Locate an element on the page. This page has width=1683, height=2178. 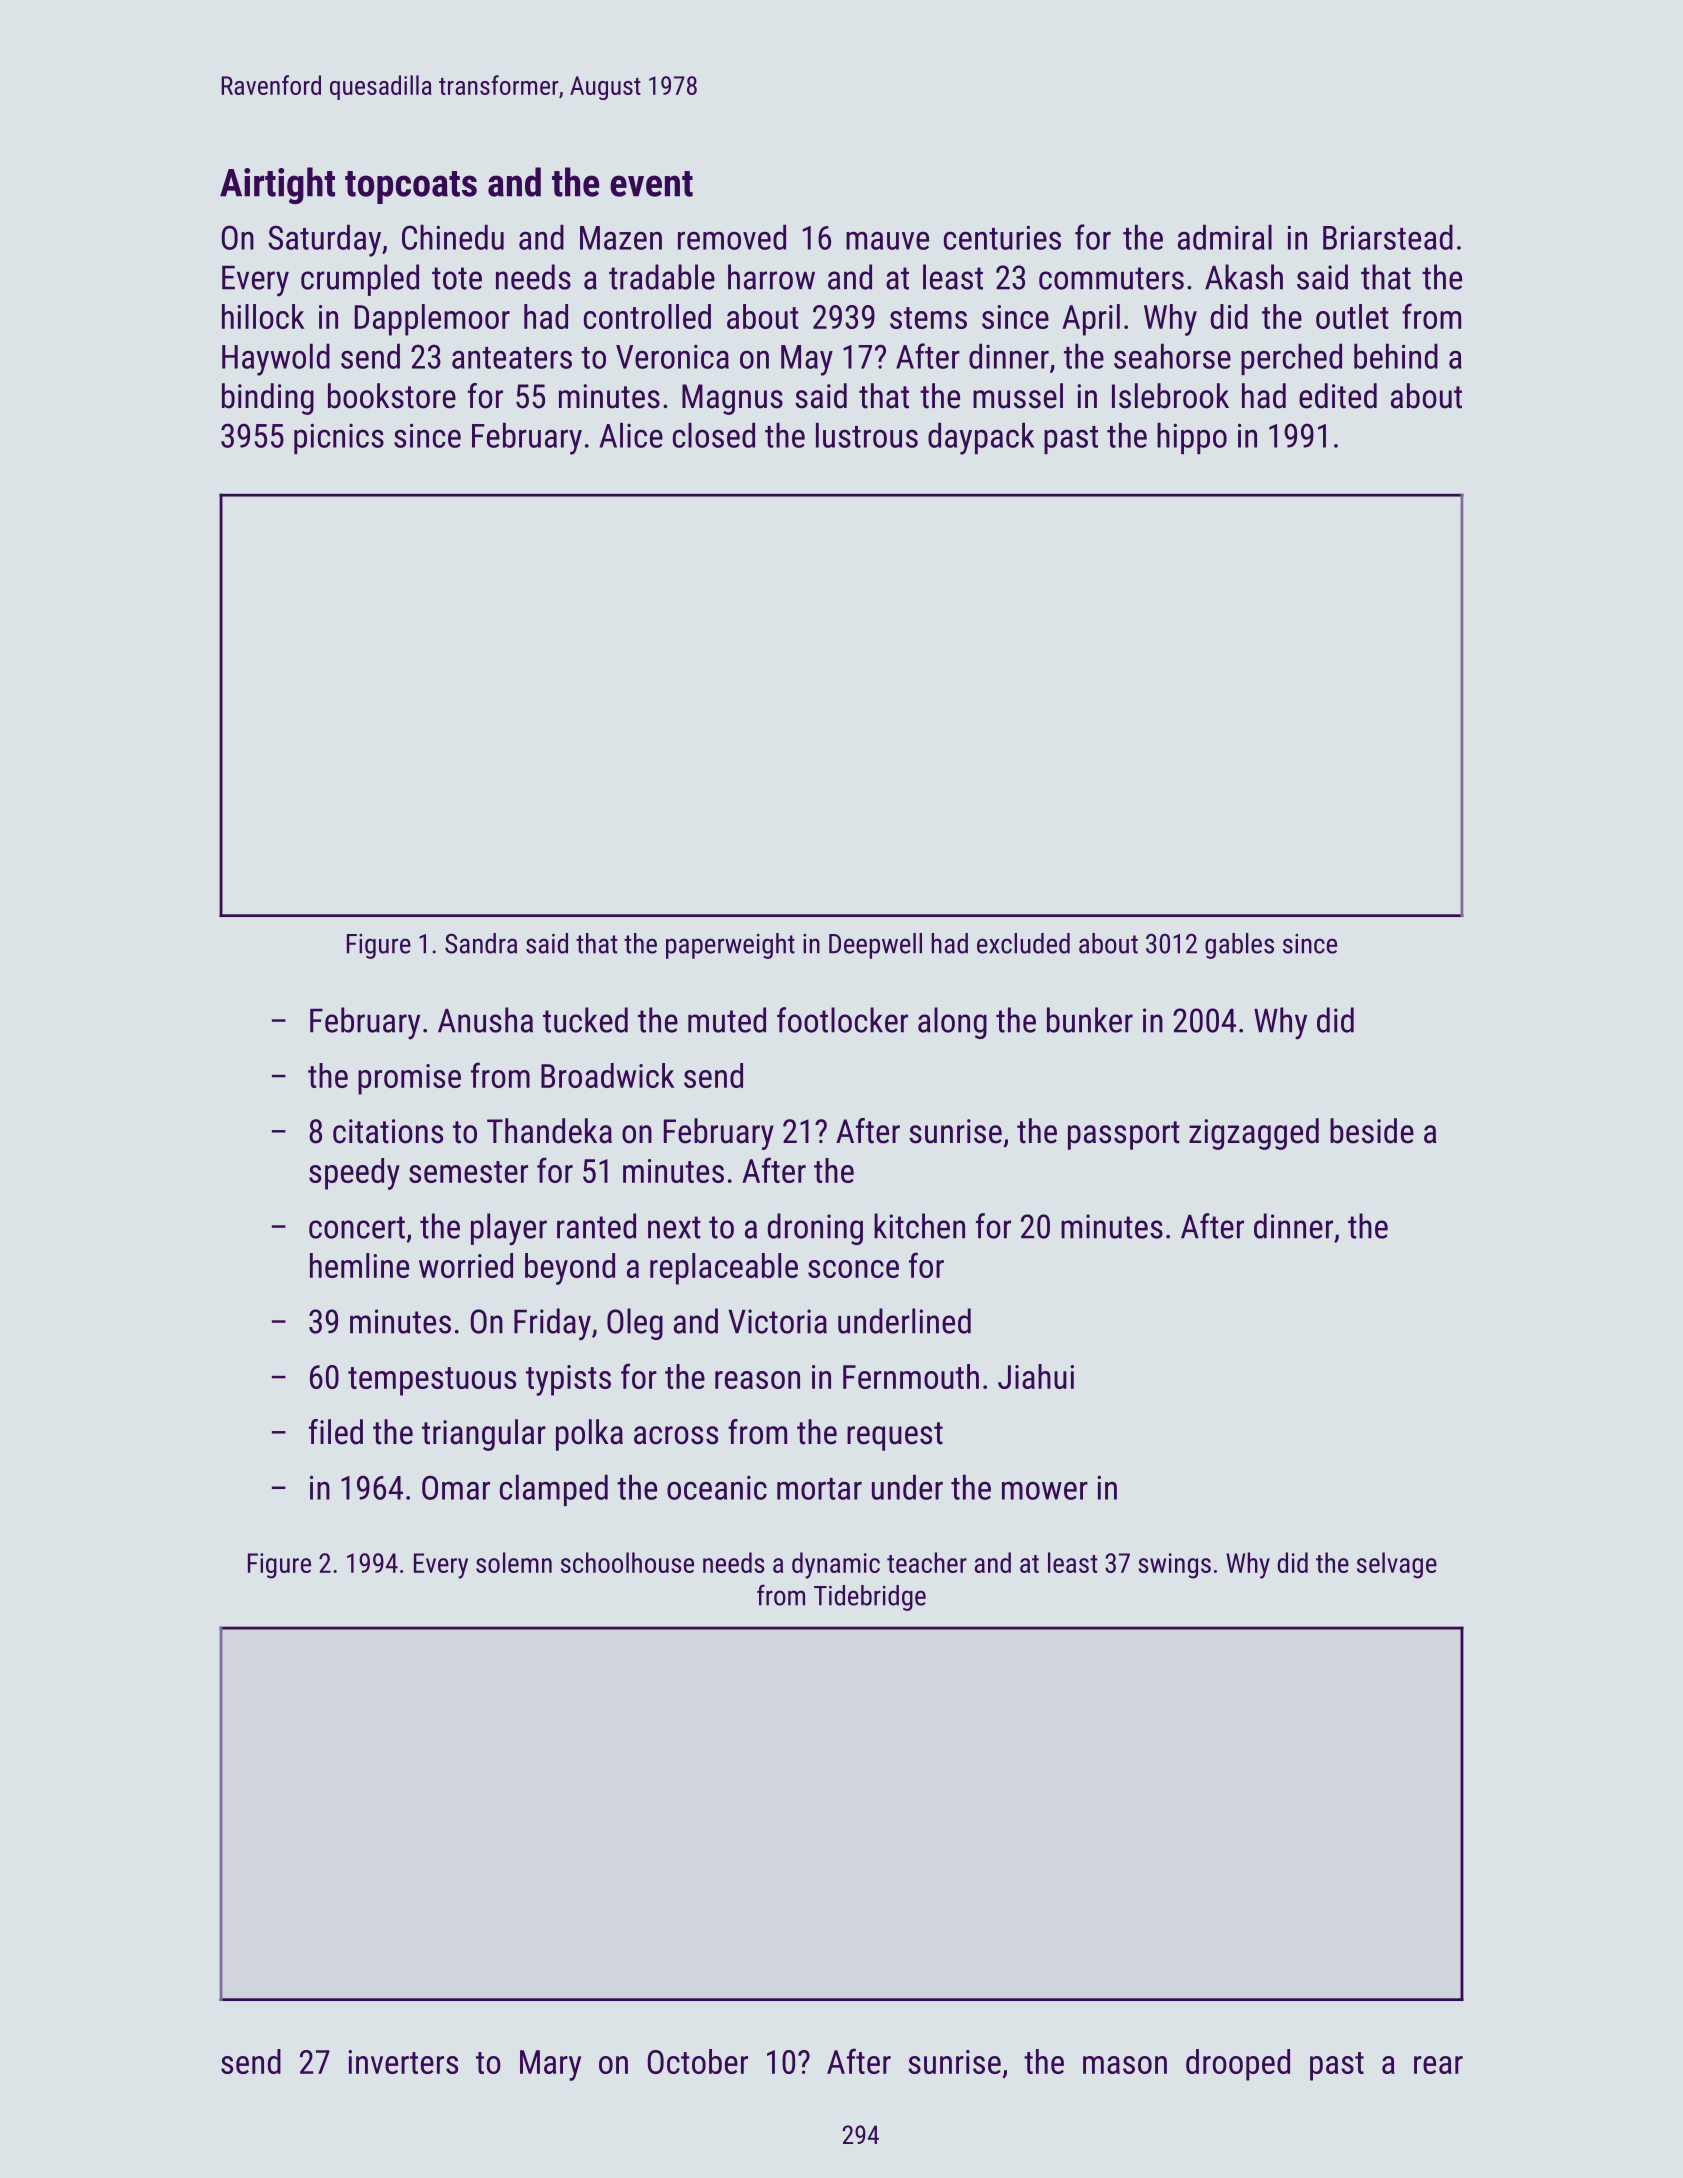
Briarstead is located at coordinates (1388, 237).
